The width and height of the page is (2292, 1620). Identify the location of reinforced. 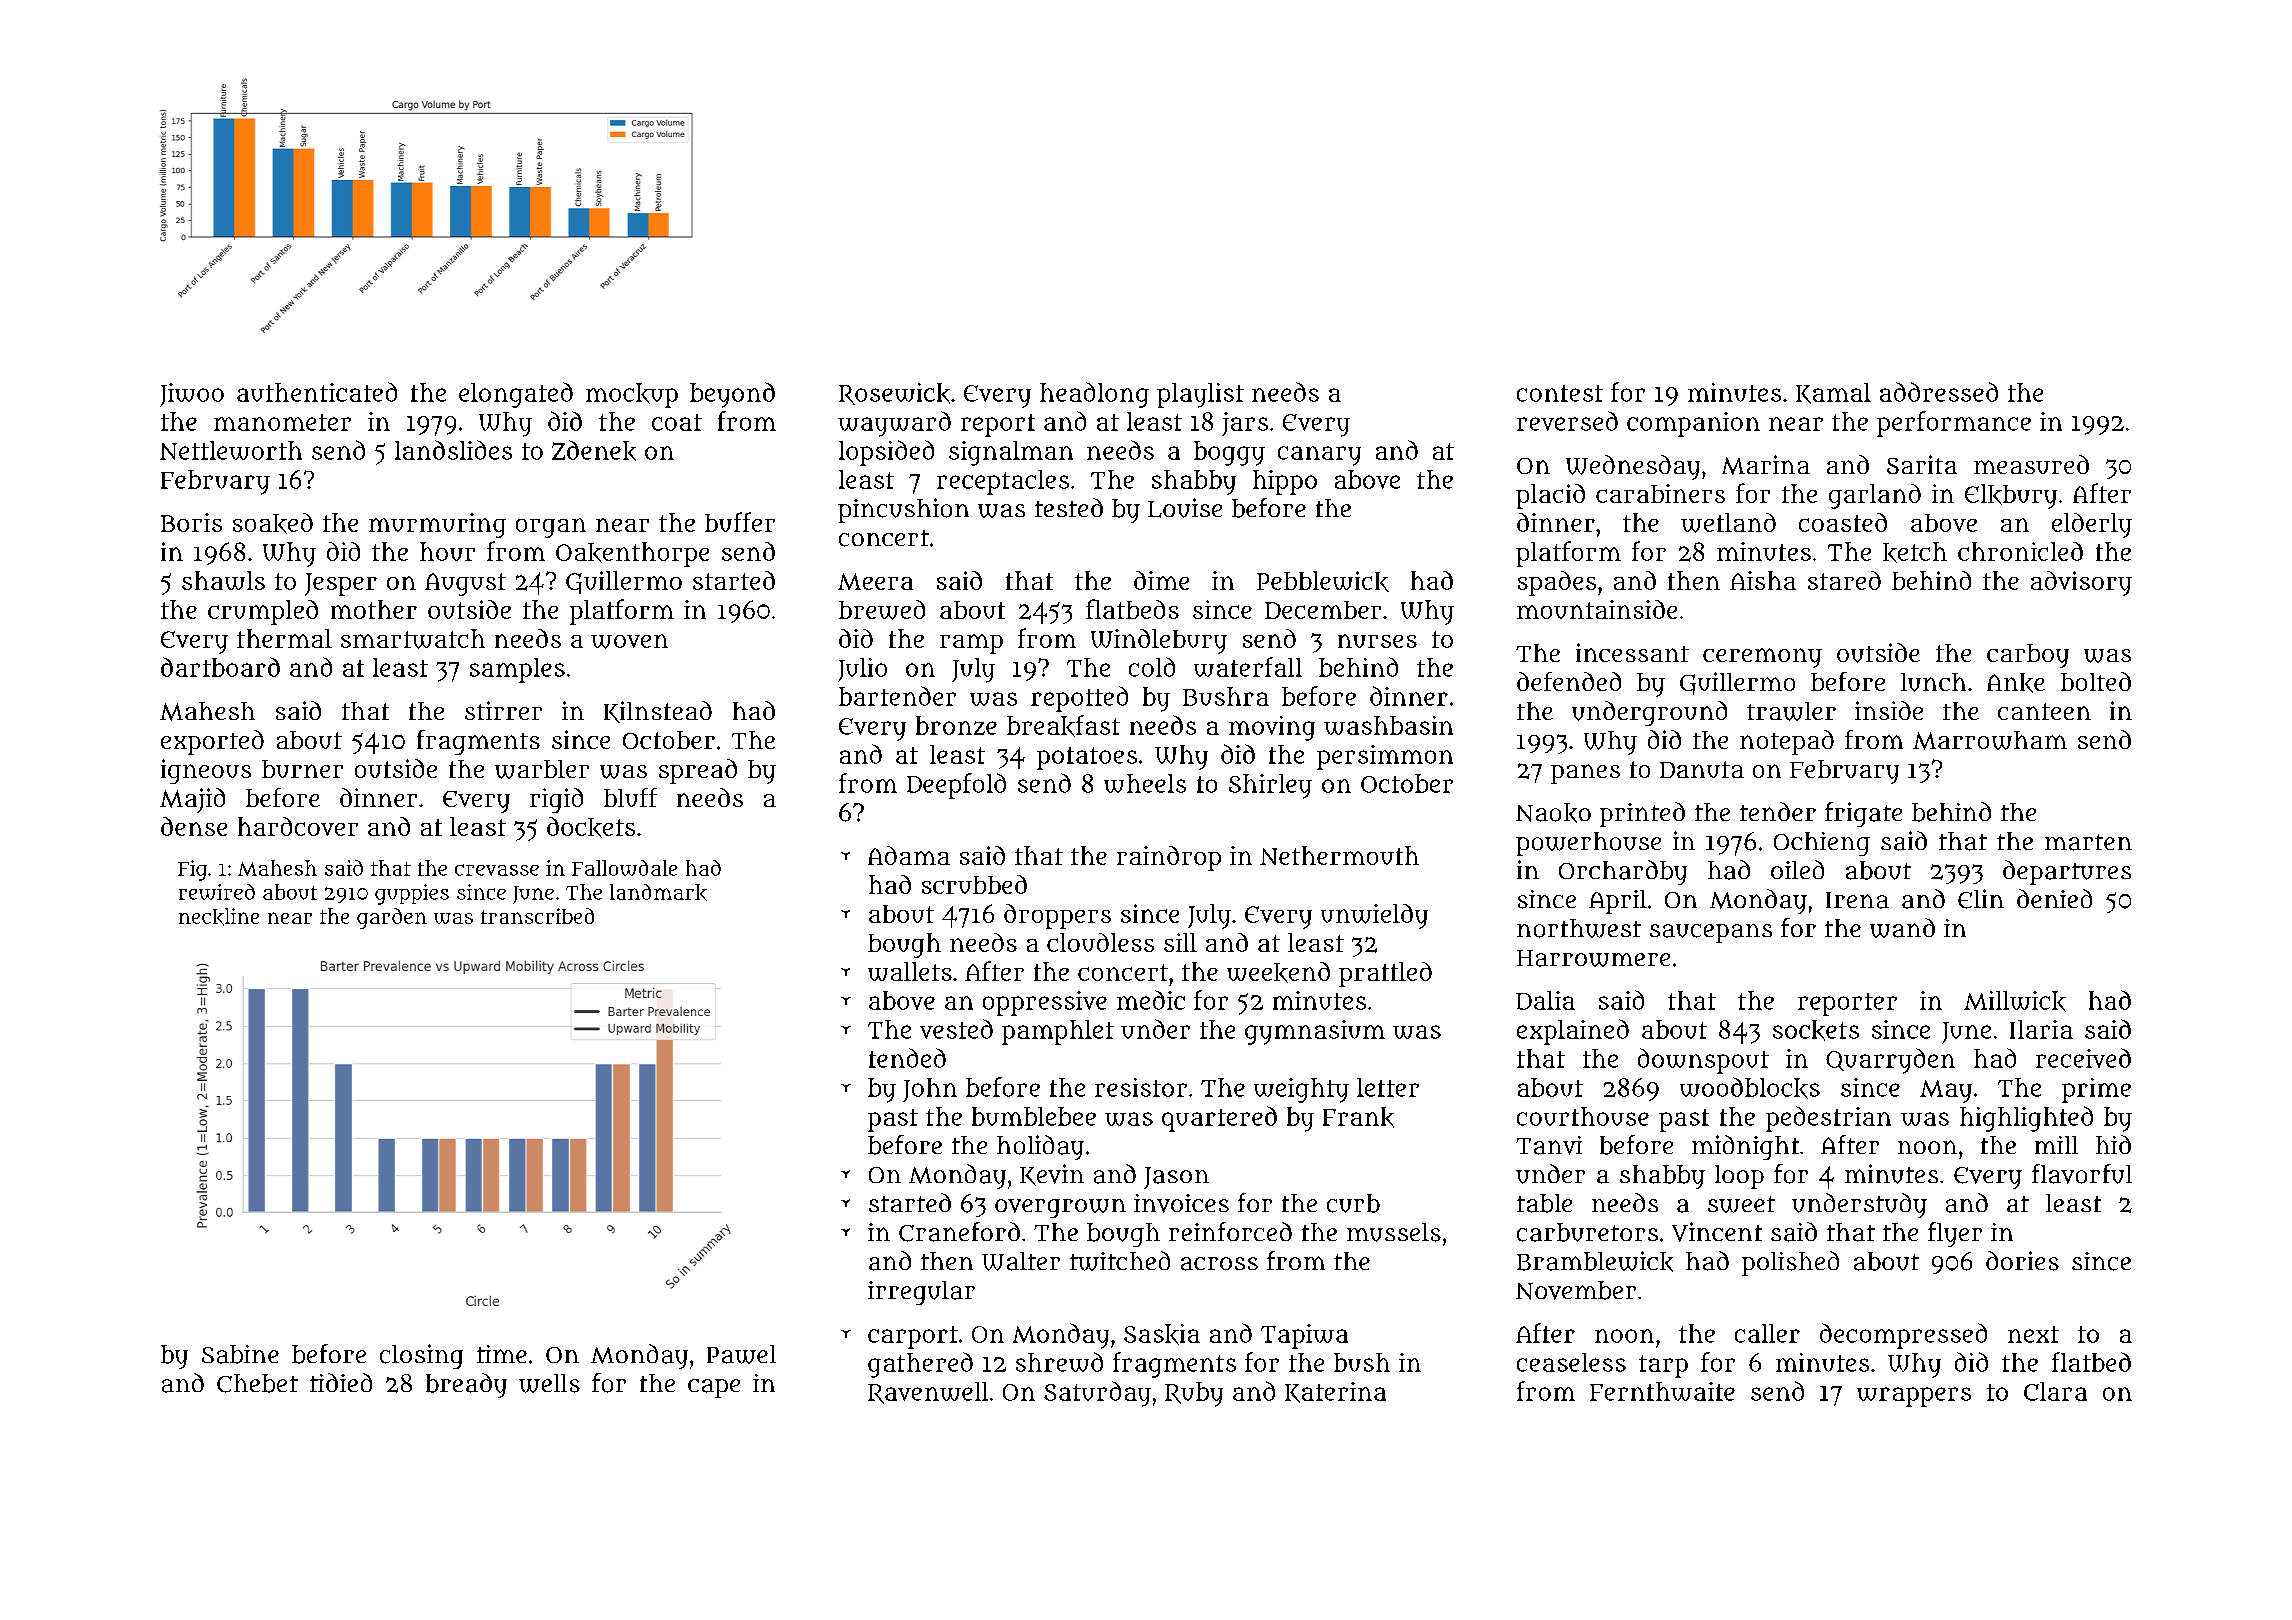
(1230, 1231).
